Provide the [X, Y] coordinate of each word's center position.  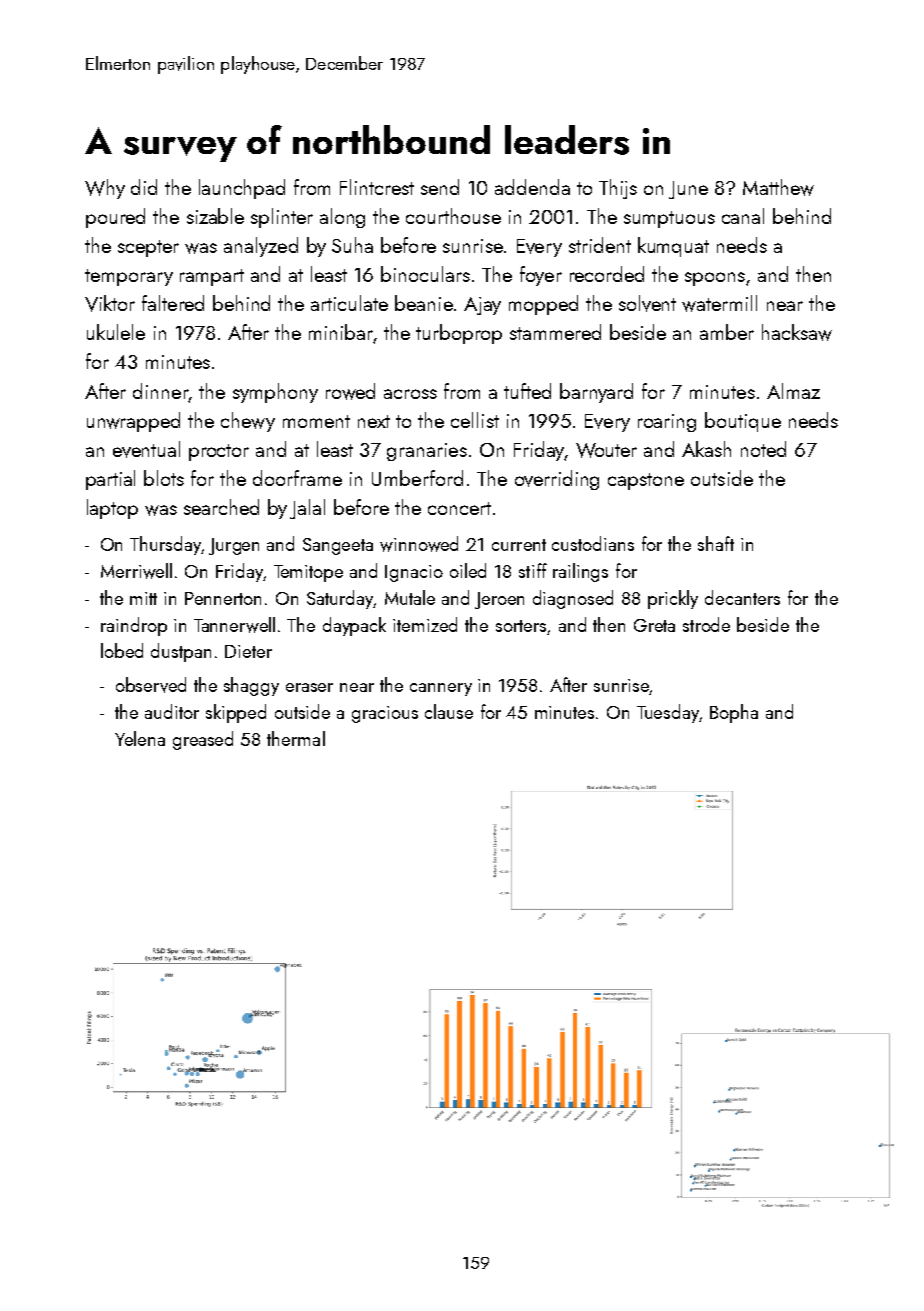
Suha [352, 245]
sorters [521, 626]
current [519, 545]
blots [164, 478]
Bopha [734, 713]
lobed [122, 650]
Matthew [778, 187]
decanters [742, 597]
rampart [212, 277]
